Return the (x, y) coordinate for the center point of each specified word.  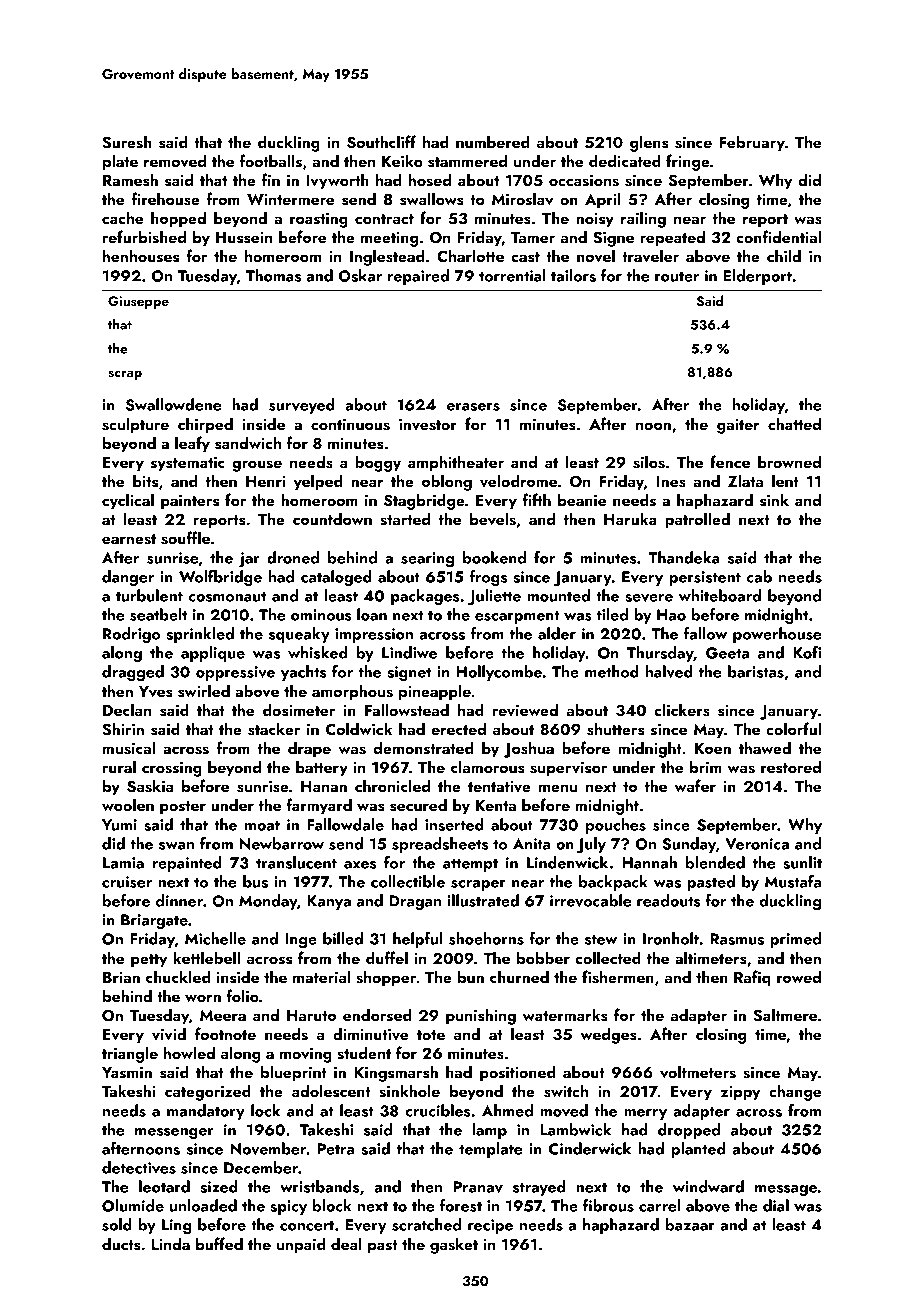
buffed (219, 1243)
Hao (671, 615)
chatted (794, 423)
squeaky (299, 635)
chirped (205, 425)
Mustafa (793, 881)
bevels (493, 519)
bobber (543, 957)
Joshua (529, 749)
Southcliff (381, 142)
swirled (204, 691)
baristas (756, 671)
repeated (672, 238)
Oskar (360, 275)
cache (123, 217)
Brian (121, 977)
